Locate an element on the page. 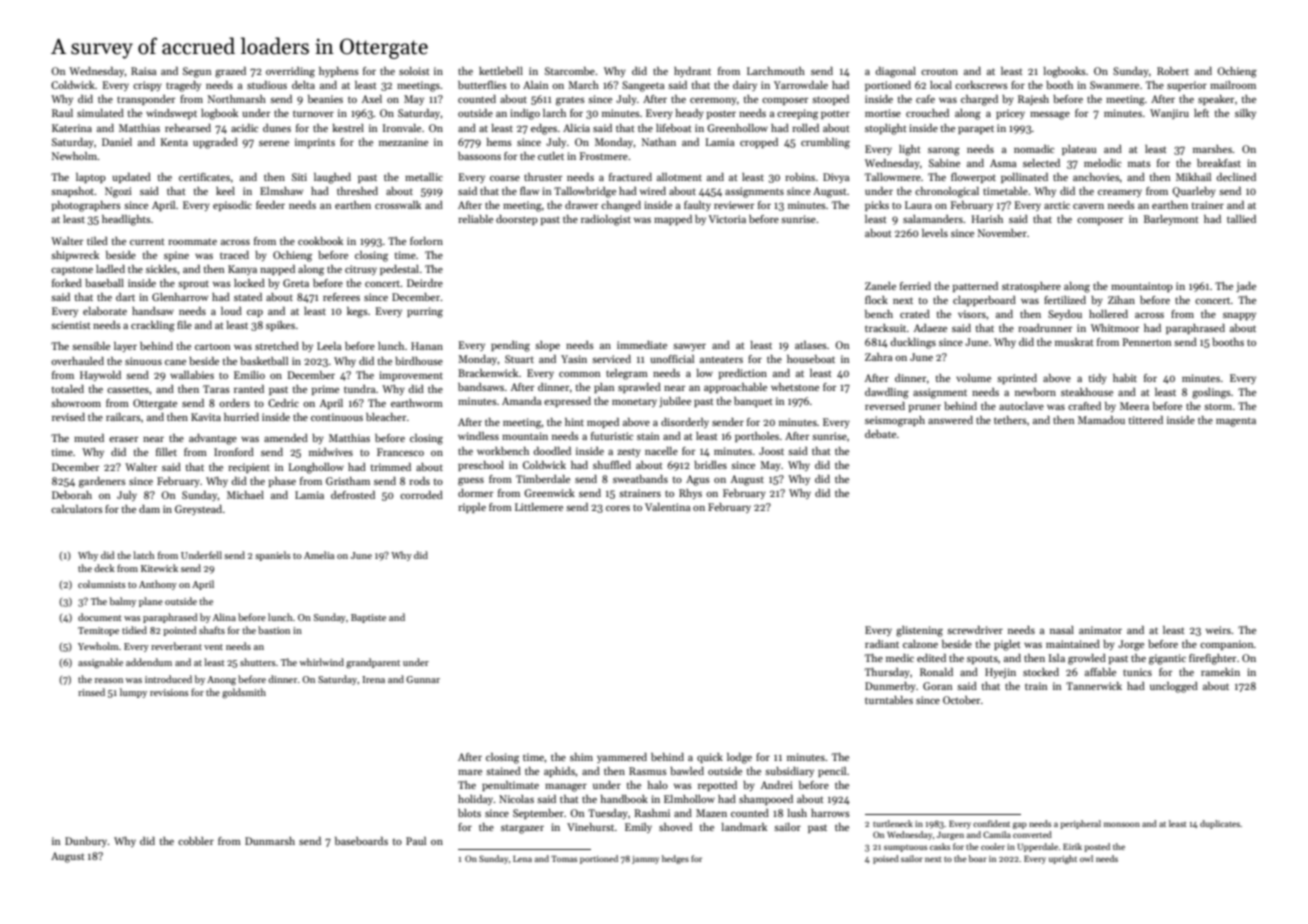  Robert is located at coordinates (1173, 71).
